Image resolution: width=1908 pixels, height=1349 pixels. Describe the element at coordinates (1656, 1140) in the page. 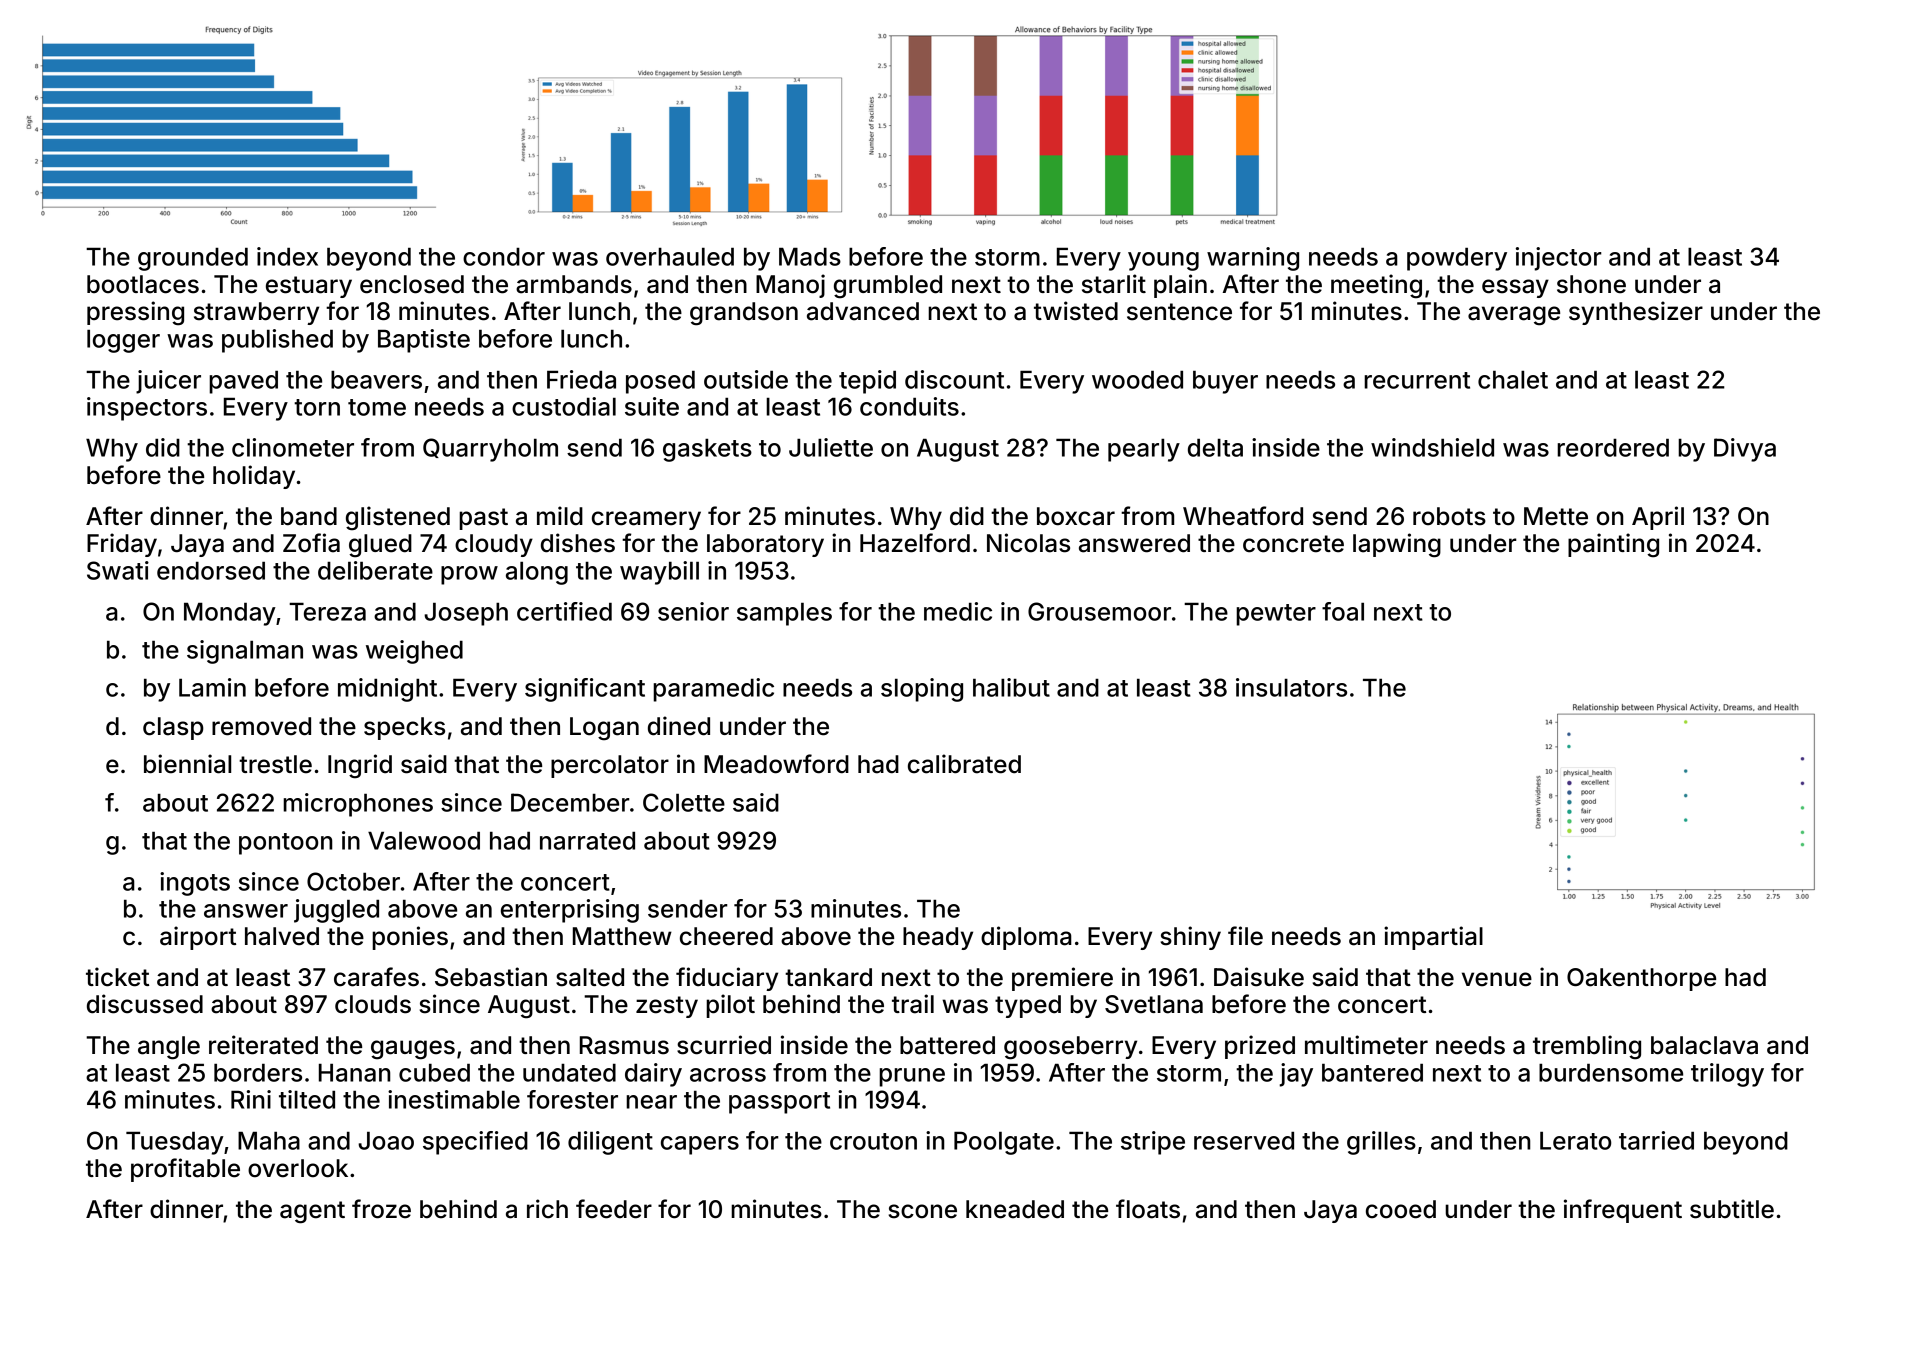

I see `tarried` at that location.
